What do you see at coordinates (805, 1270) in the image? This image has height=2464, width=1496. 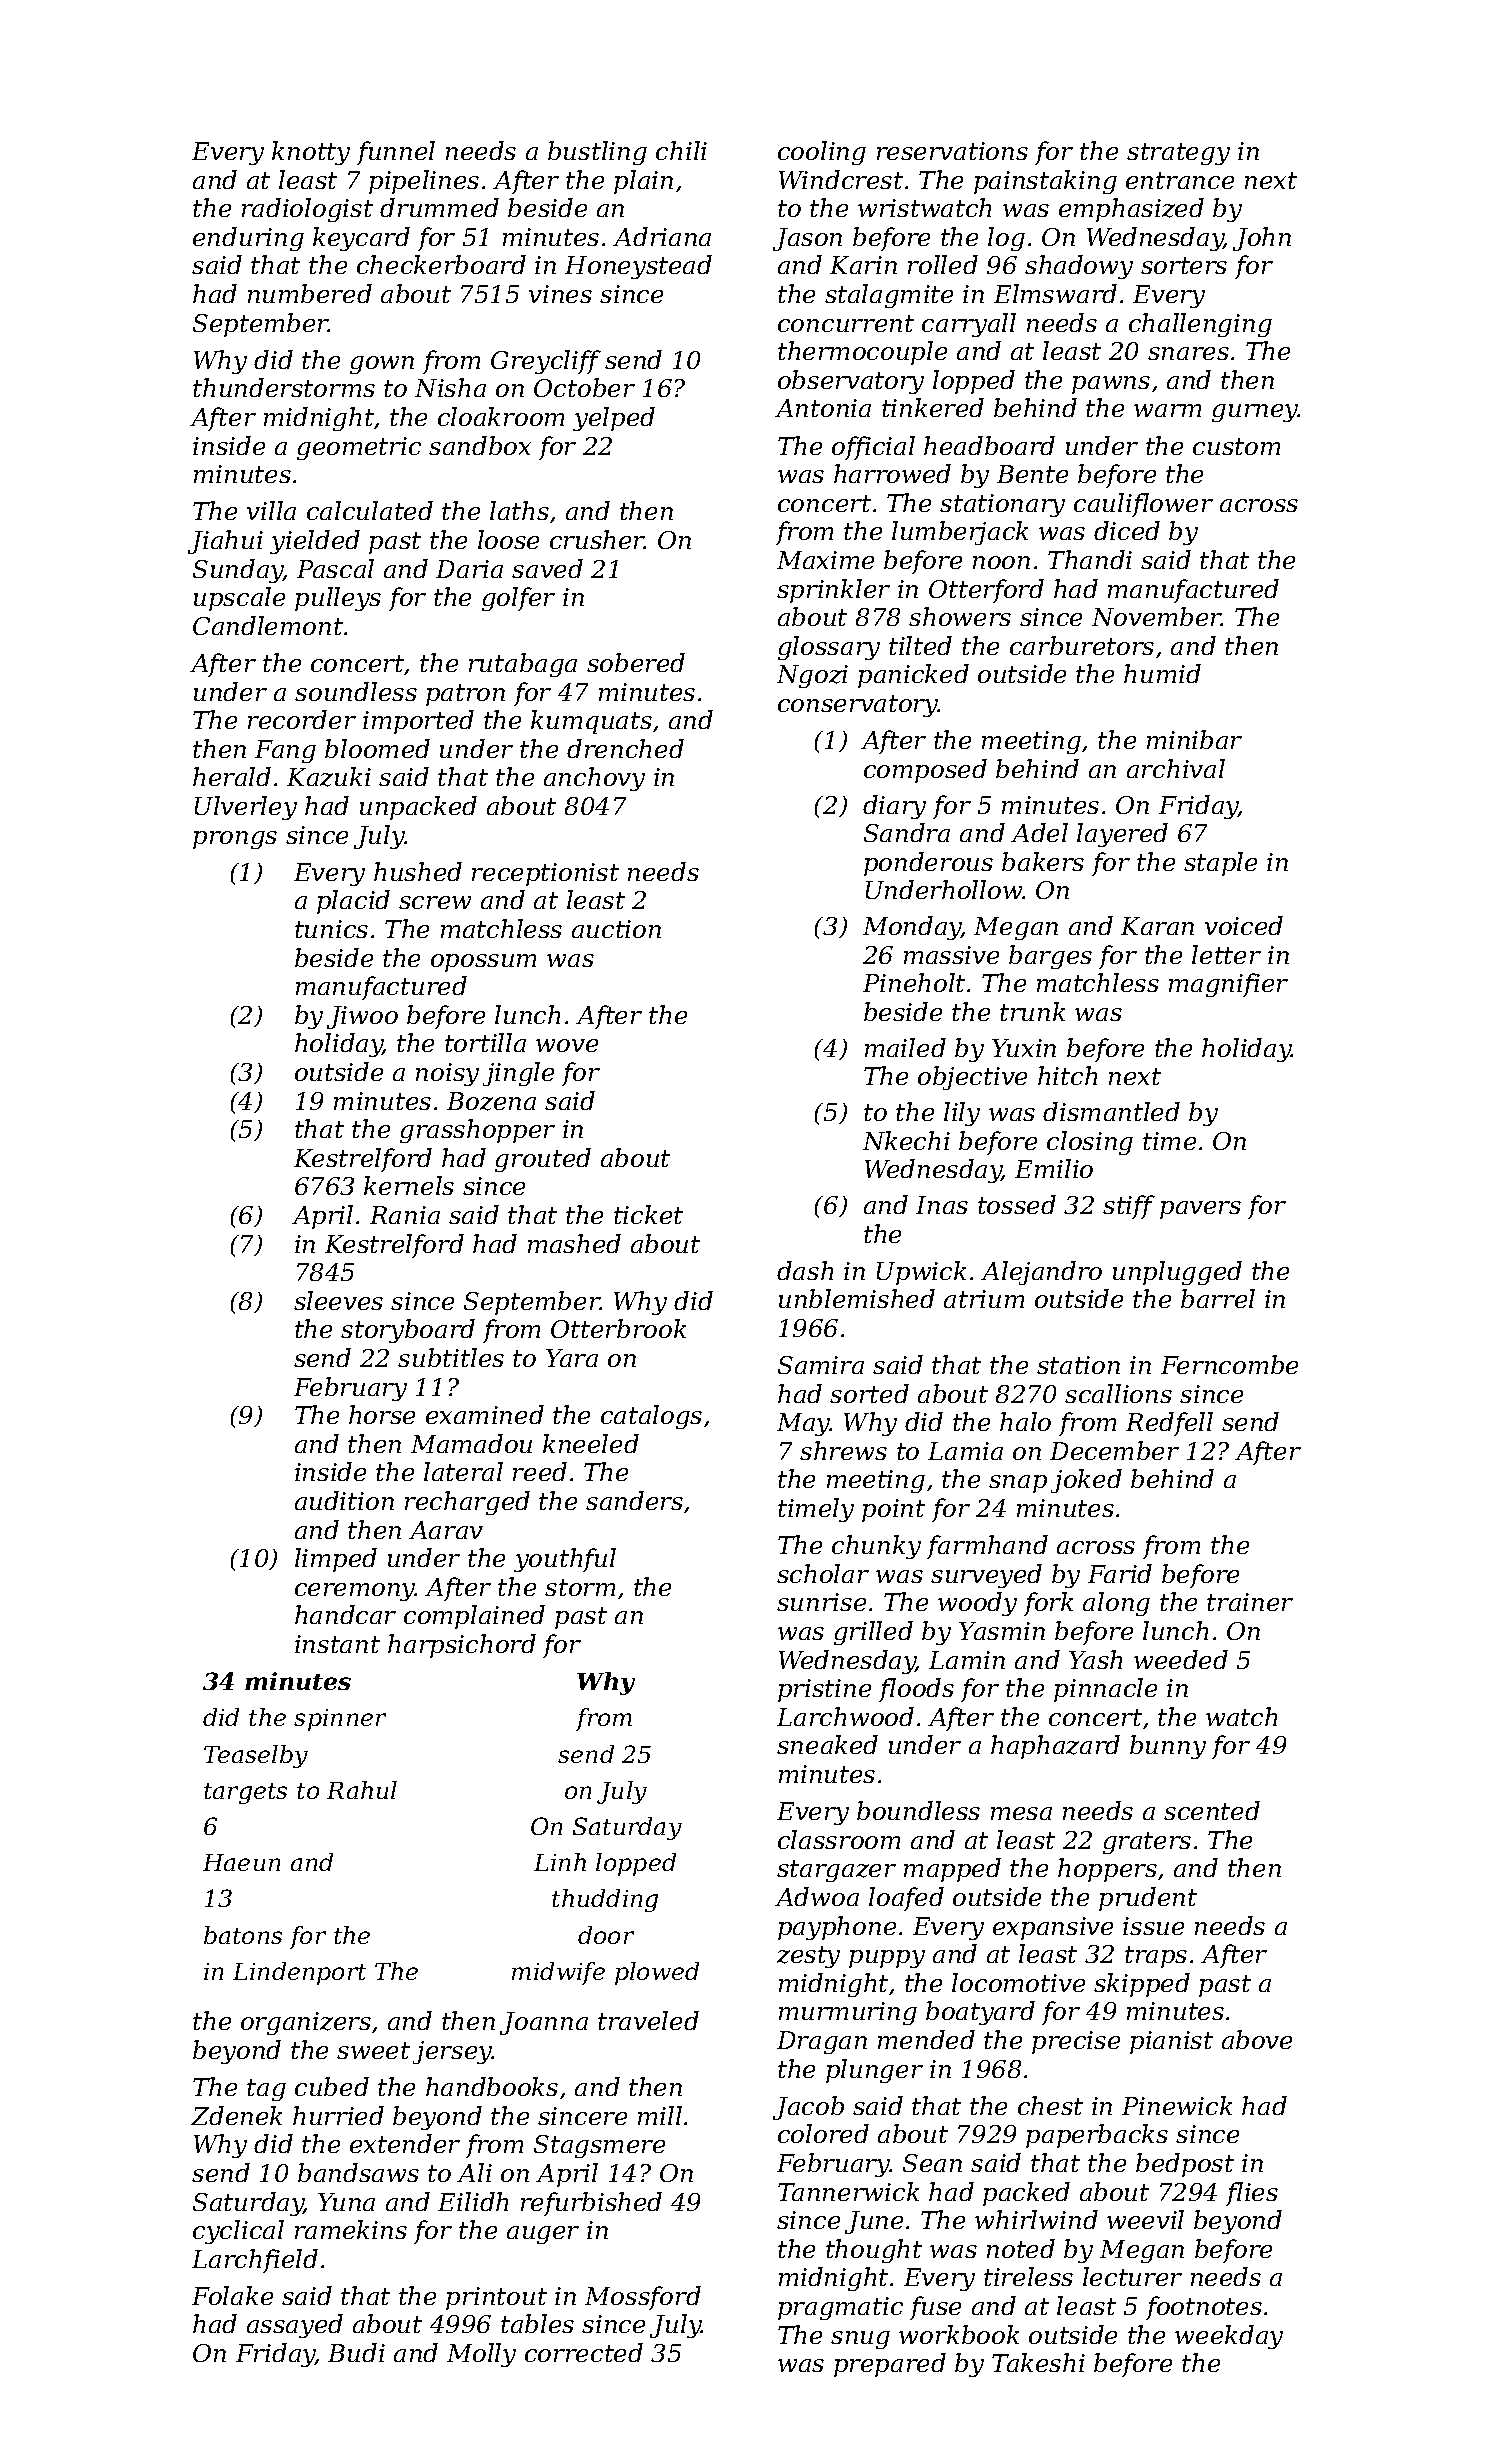 I see `dash` at bounding box center [805, 1270].
